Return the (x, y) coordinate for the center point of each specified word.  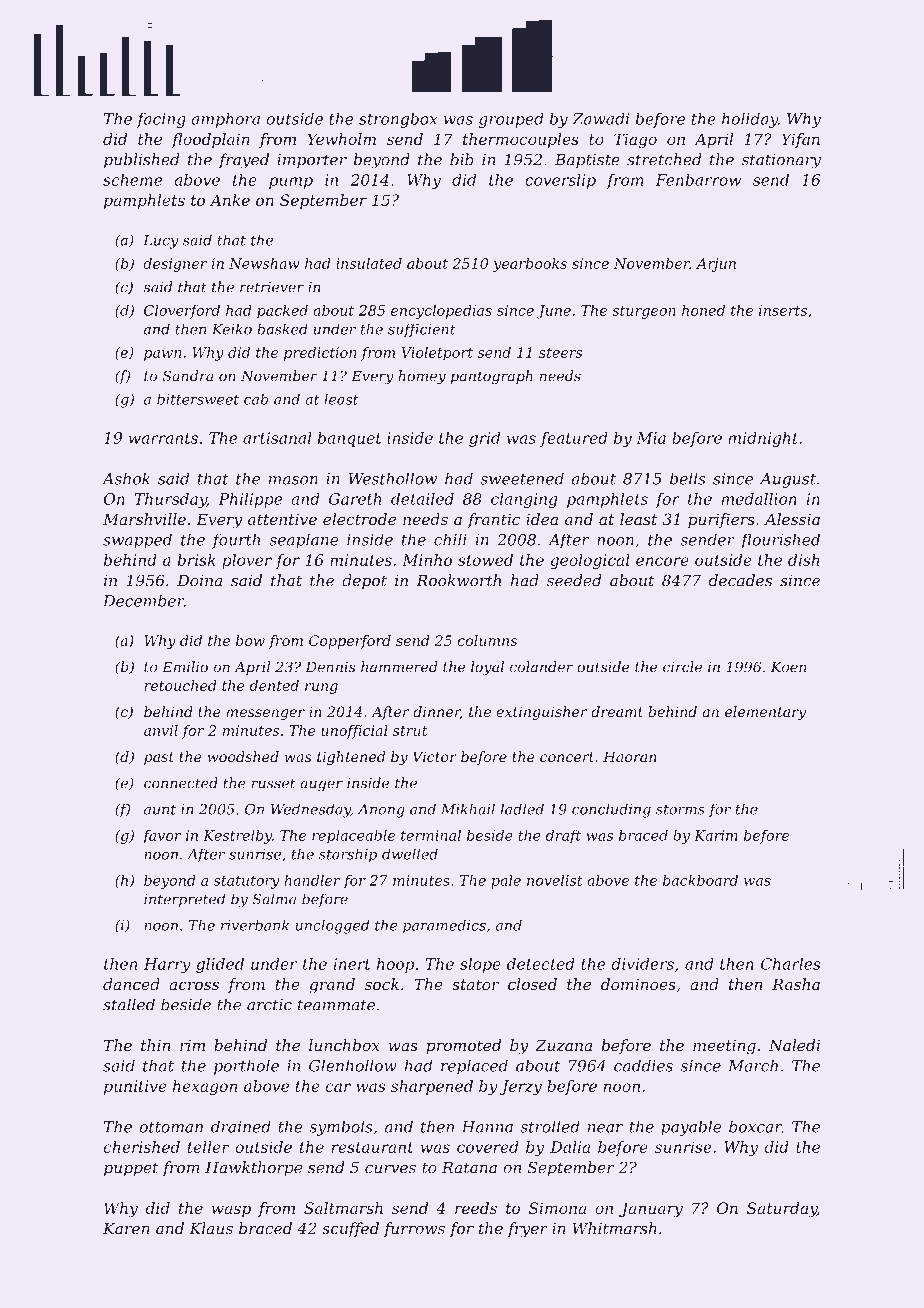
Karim (716, 835)
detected (541, 964)
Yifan (801, 140)
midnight (763, 439)
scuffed (350, 1230)
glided (220, 965)
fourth (236, 541)
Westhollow (392, 478)
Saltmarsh (343, 1208)
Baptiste (587, 161)
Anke (229, 200)
